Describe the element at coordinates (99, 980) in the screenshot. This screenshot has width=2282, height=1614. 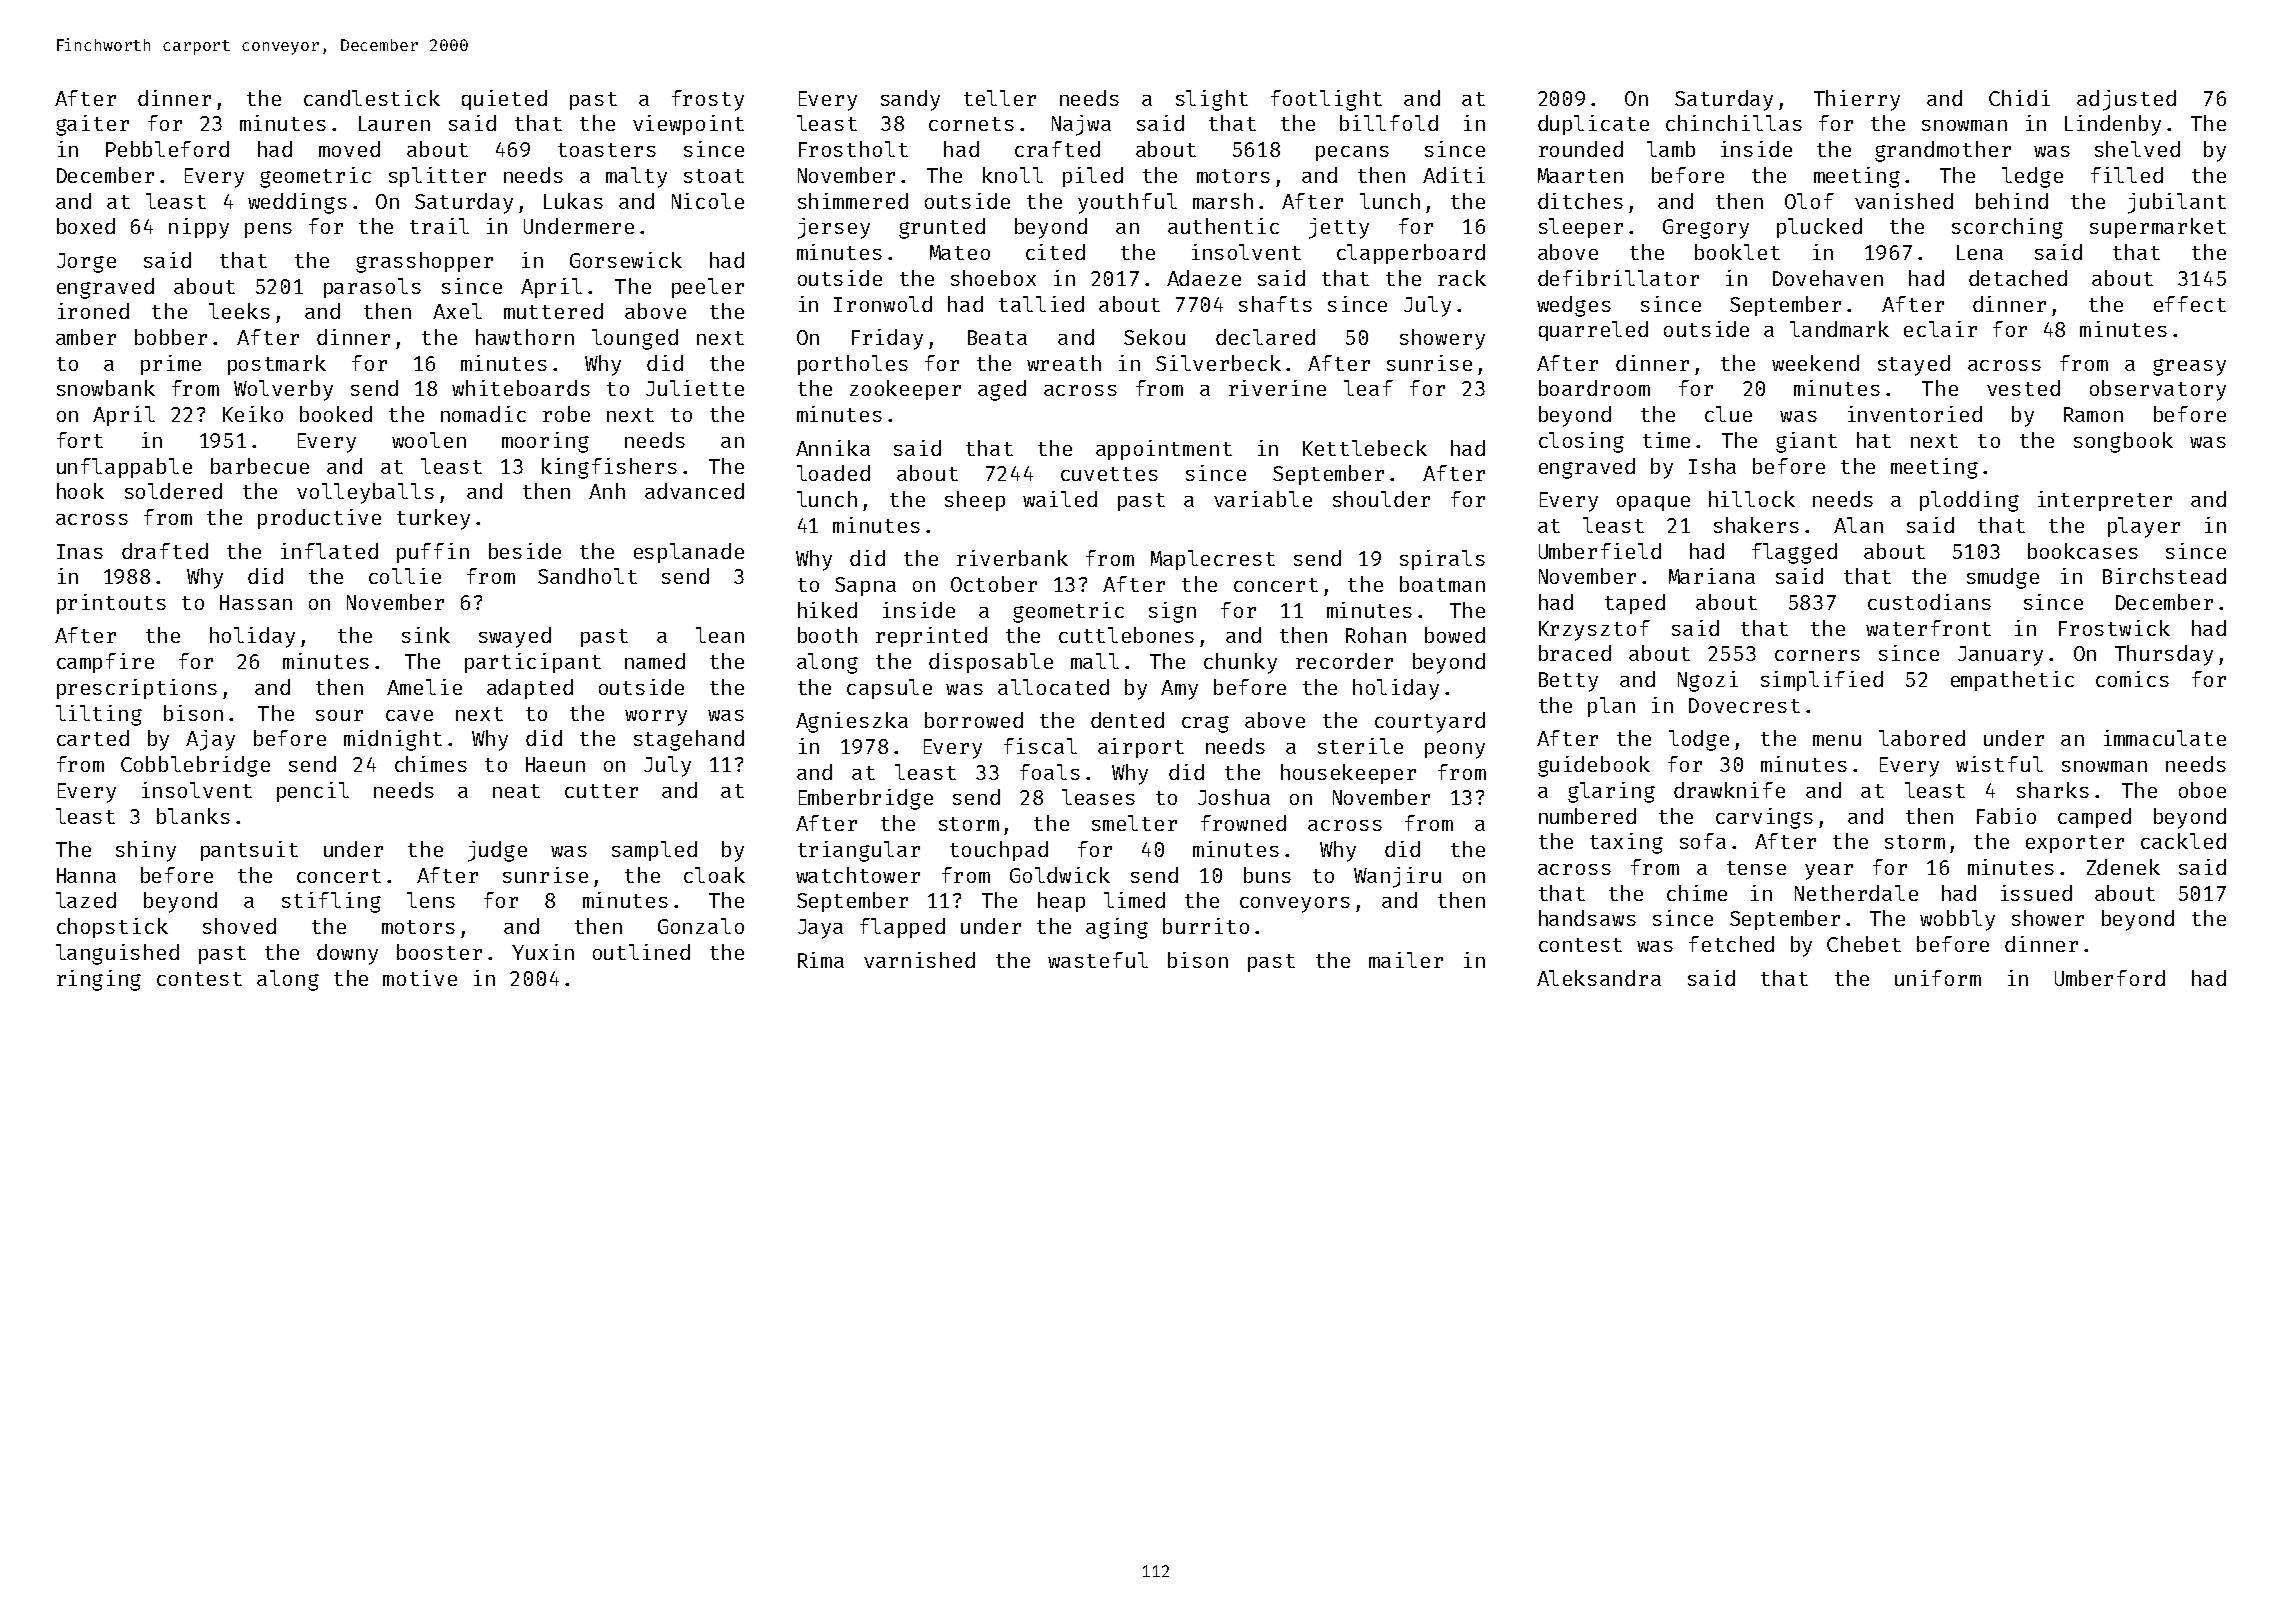
I see `ringing` at that location.
